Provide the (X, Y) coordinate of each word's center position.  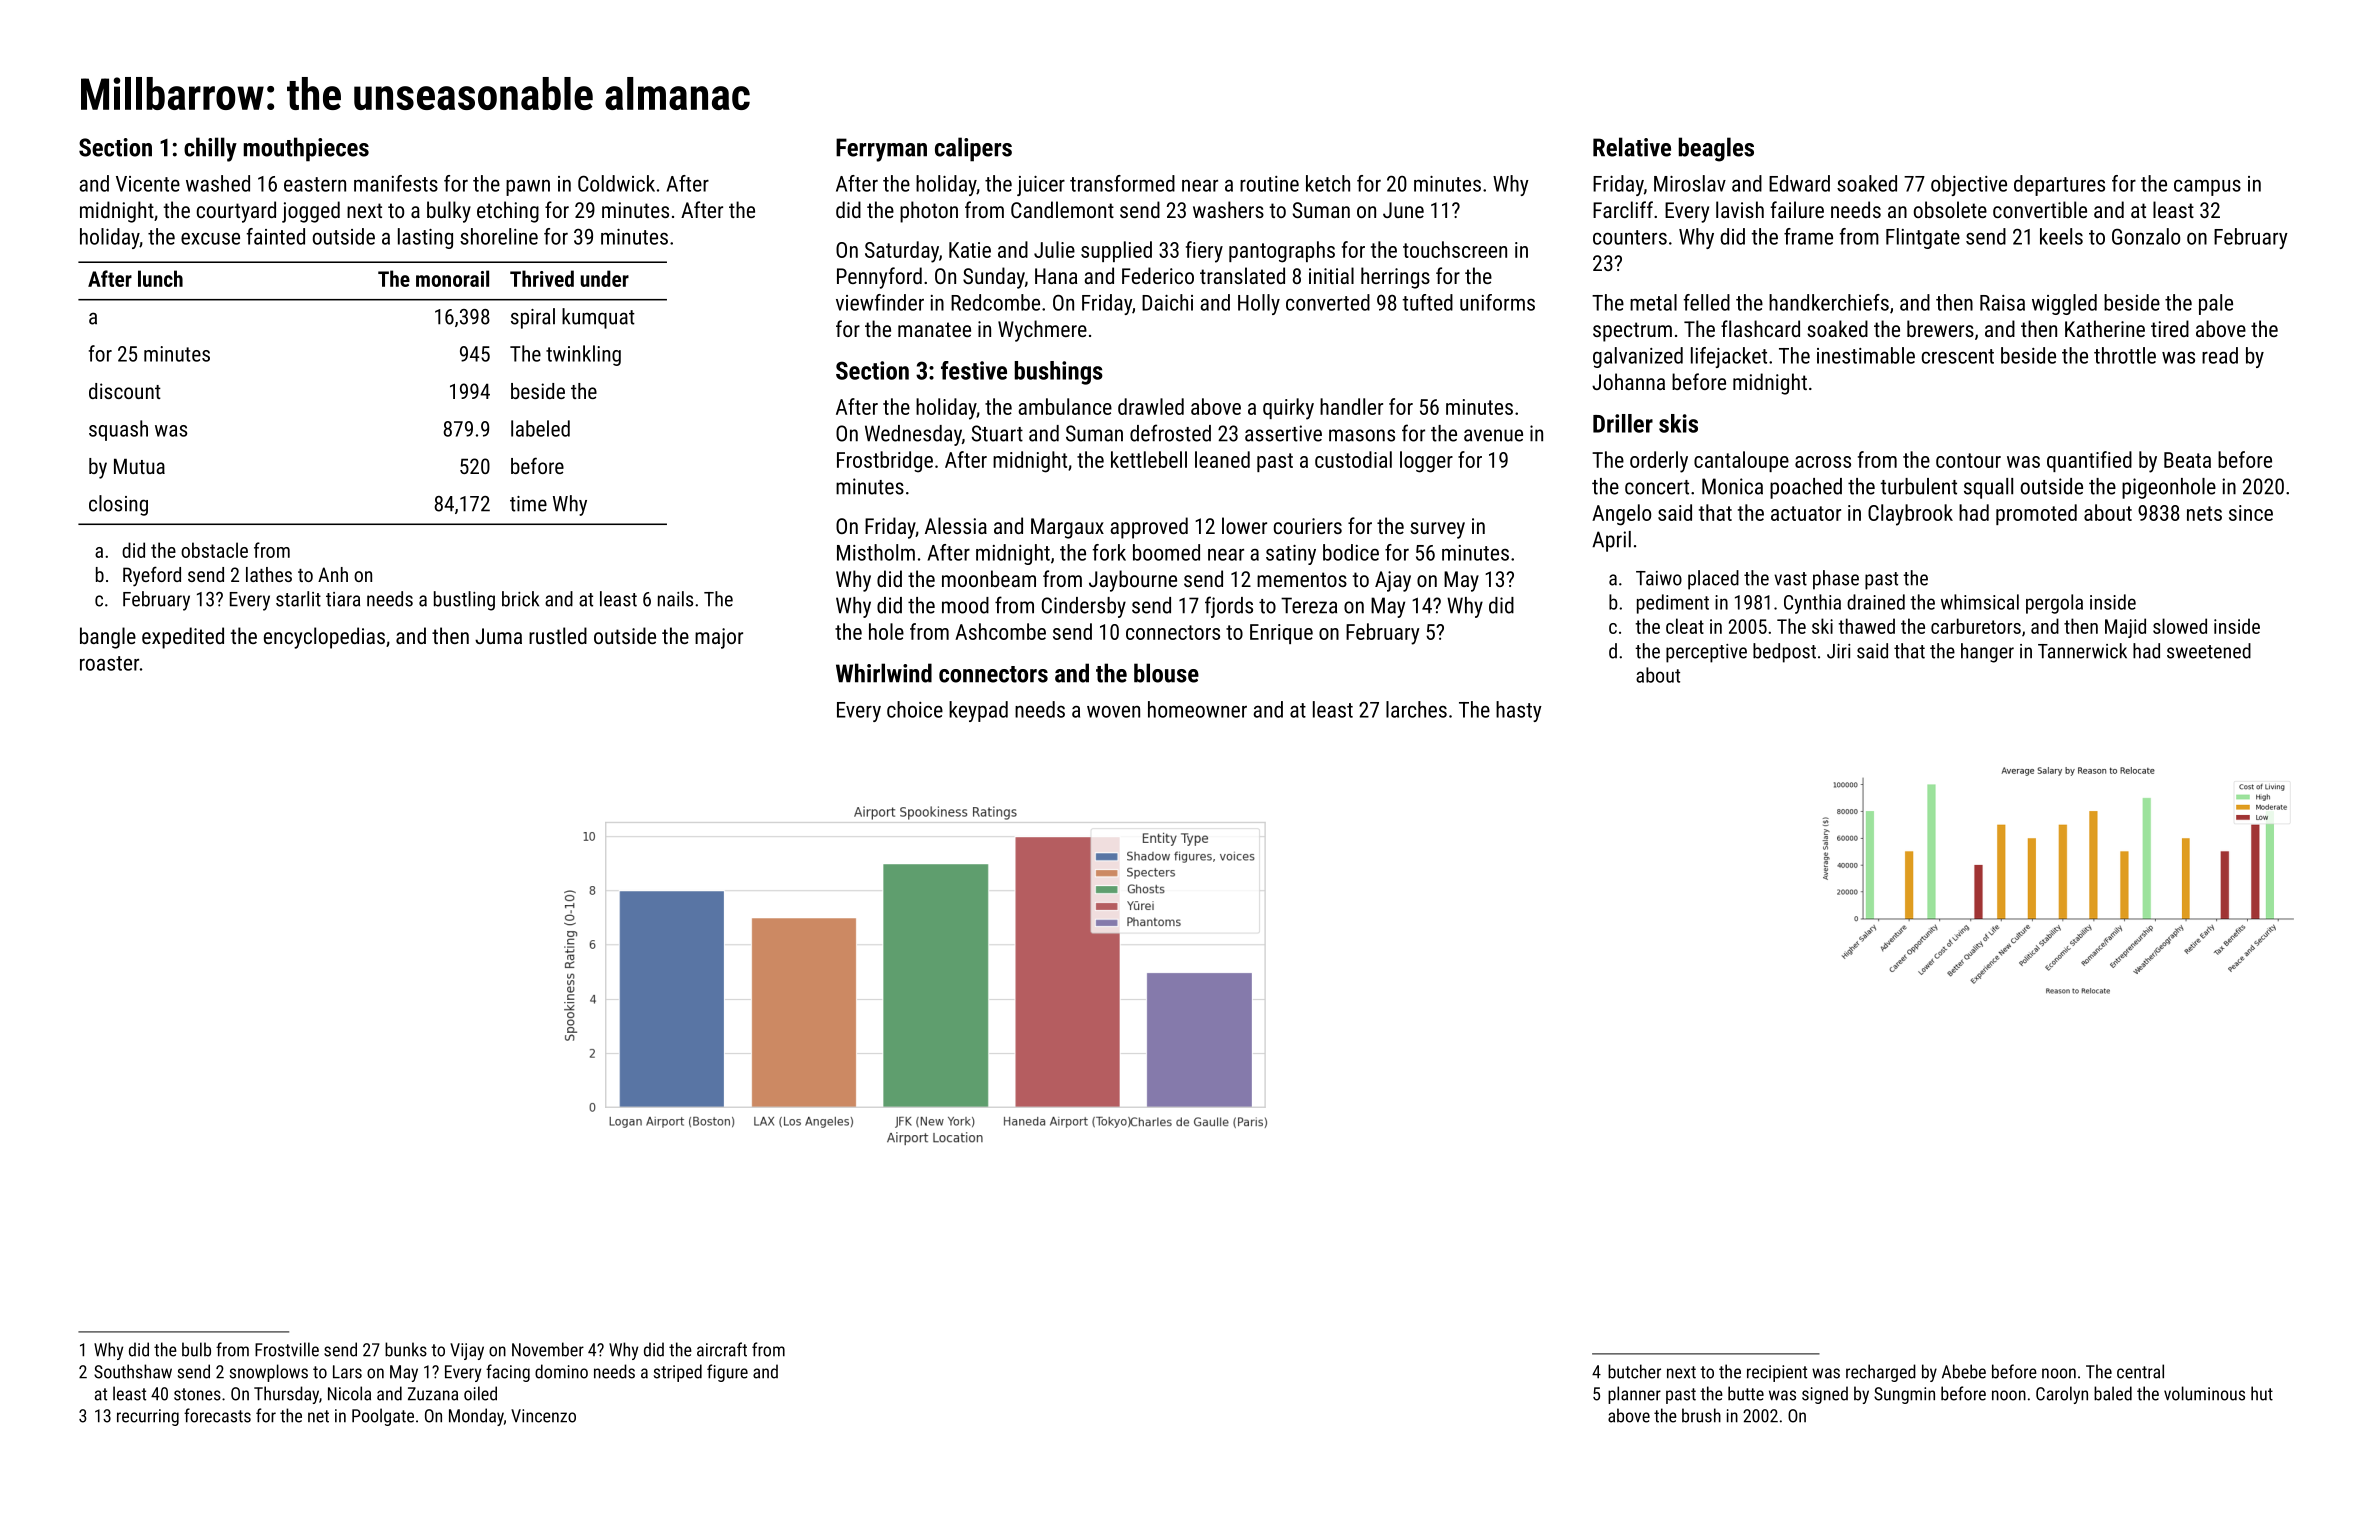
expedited (183, 638)
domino (561, 1371)
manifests (396, 183)
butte (1746, 1393)
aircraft (722, 1349)
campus (2207, 187)
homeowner (1197, 709)
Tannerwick (2082, 651)
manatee (934, 329)
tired (2170, 328)
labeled (540, 428)
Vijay (467, 1351)
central (2140, 1371)
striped (678, 1373)
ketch (1328, 183)
